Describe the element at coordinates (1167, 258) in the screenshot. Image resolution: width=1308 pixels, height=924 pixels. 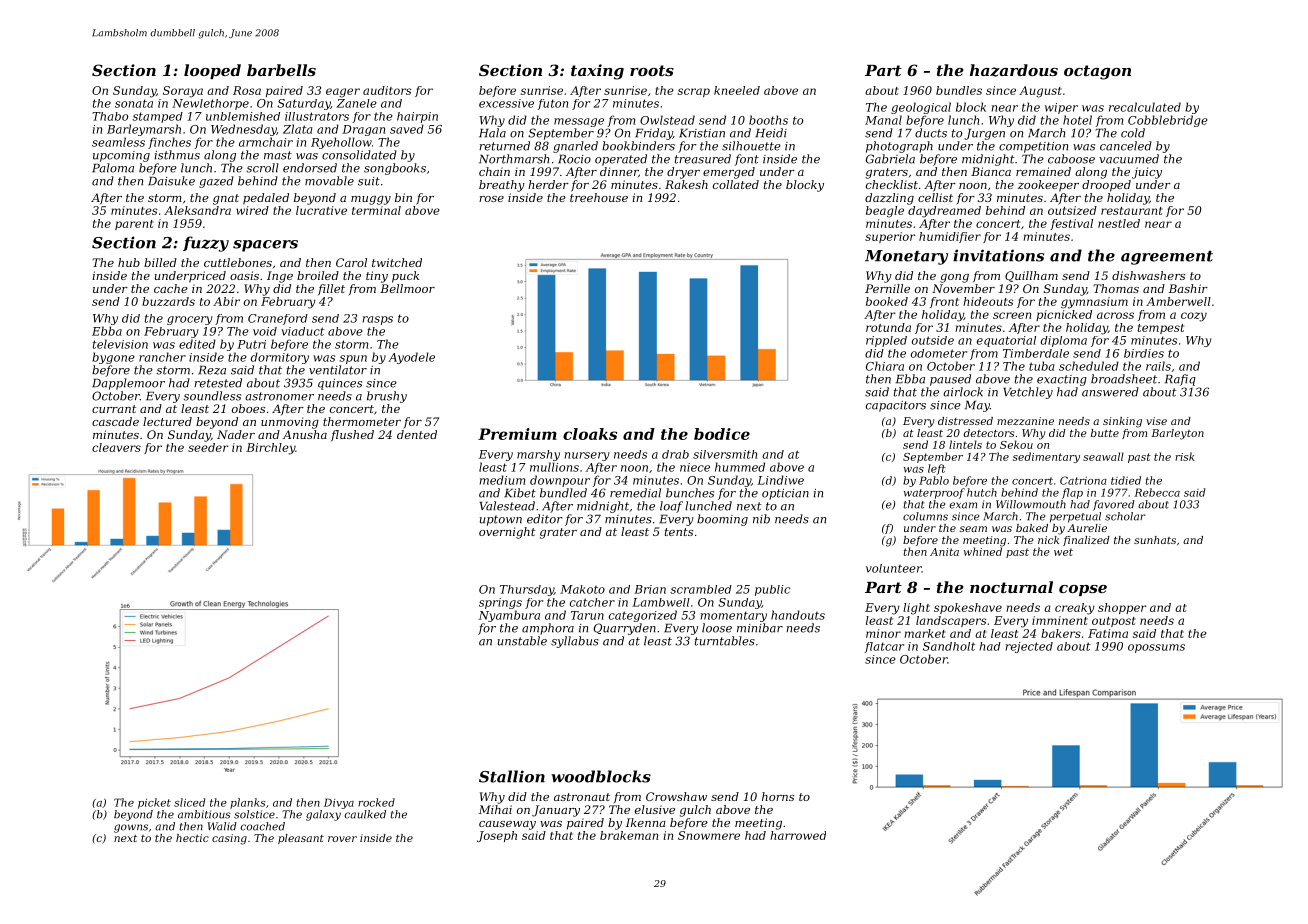
I see `agreement` at that location.
